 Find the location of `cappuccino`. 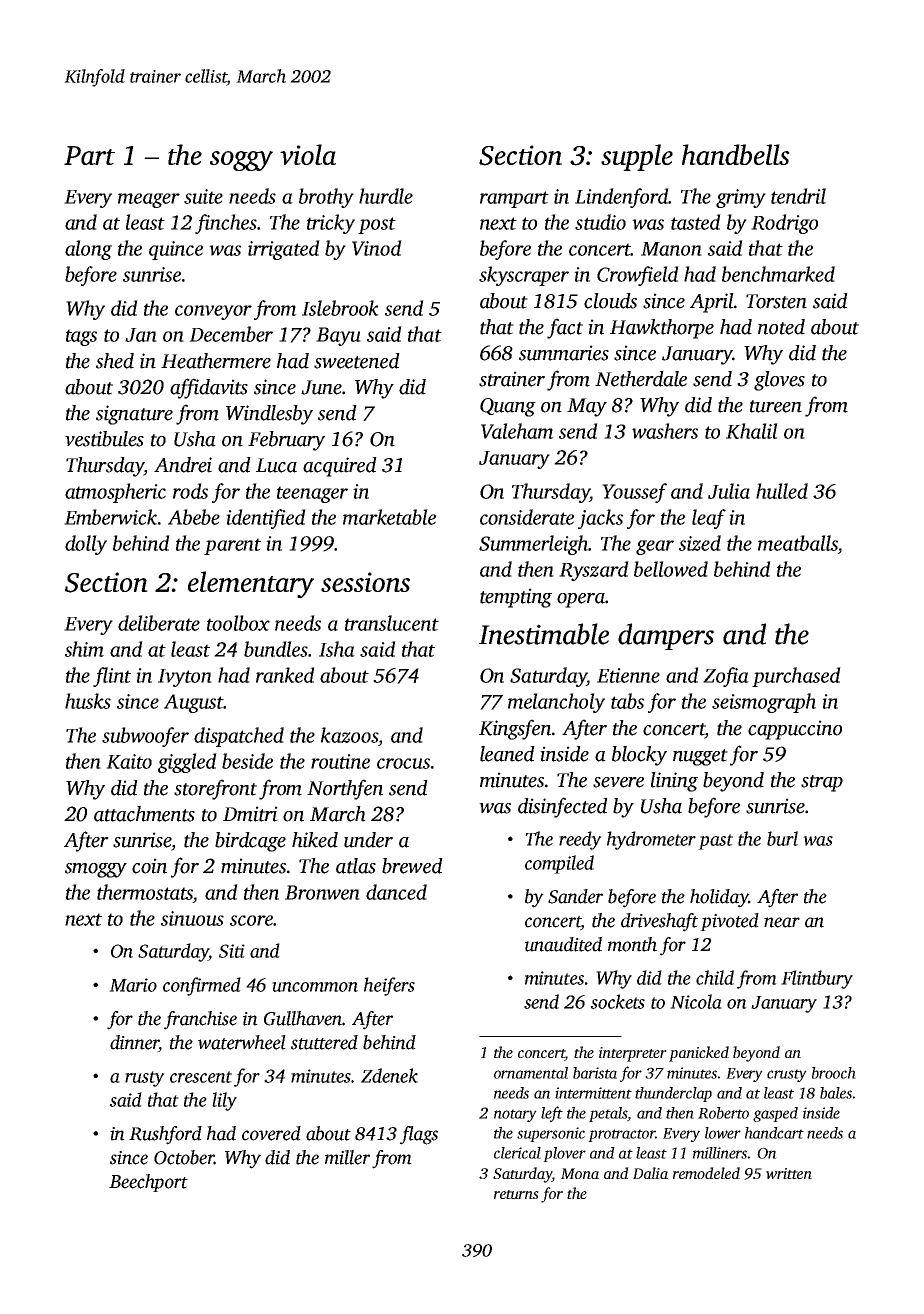

cappuccino is located at coordinates (795, 730).
